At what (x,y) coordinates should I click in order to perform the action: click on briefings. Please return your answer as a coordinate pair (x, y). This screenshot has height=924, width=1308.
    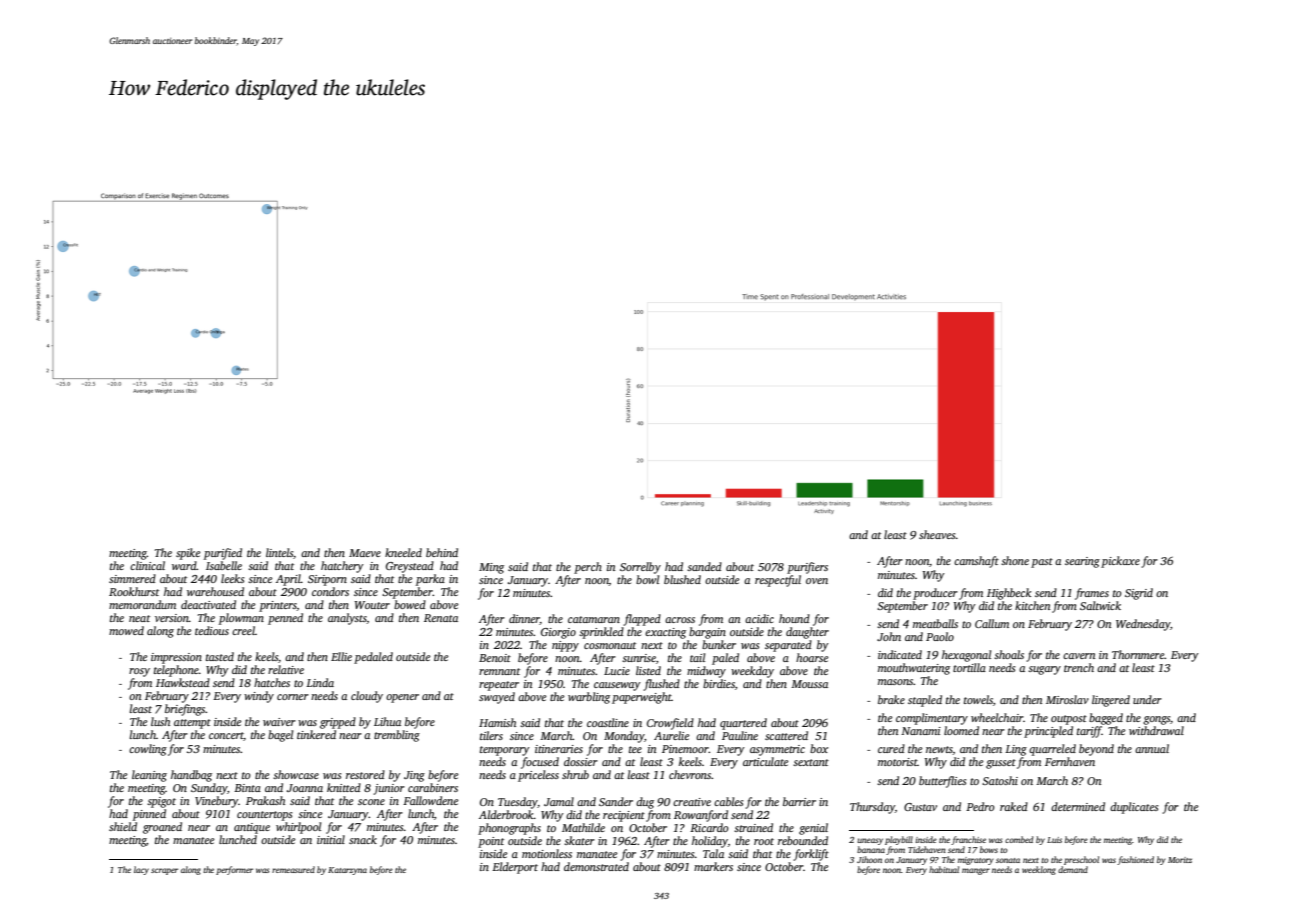
    Looking at the image, I should click on (185, 710).
